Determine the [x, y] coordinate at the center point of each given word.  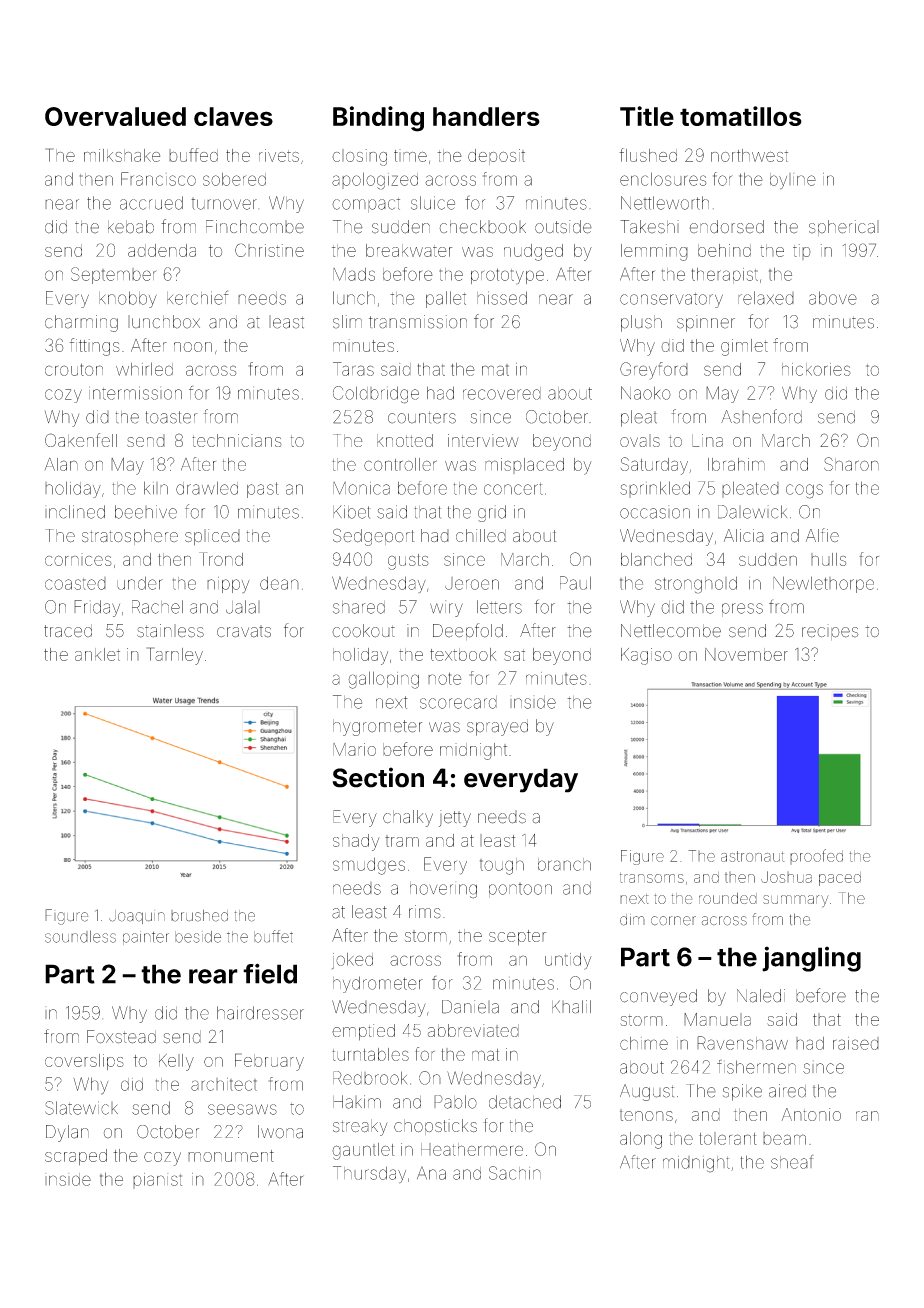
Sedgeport [373, 537]
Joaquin [137, 917]
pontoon [520, 890]
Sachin [515, 1173]
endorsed [726, 227]
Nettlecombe [671, 631]
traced [68, 631]
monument [231, 1156]
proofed [816, 857]
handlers [486, 116]
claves [233, 116]
